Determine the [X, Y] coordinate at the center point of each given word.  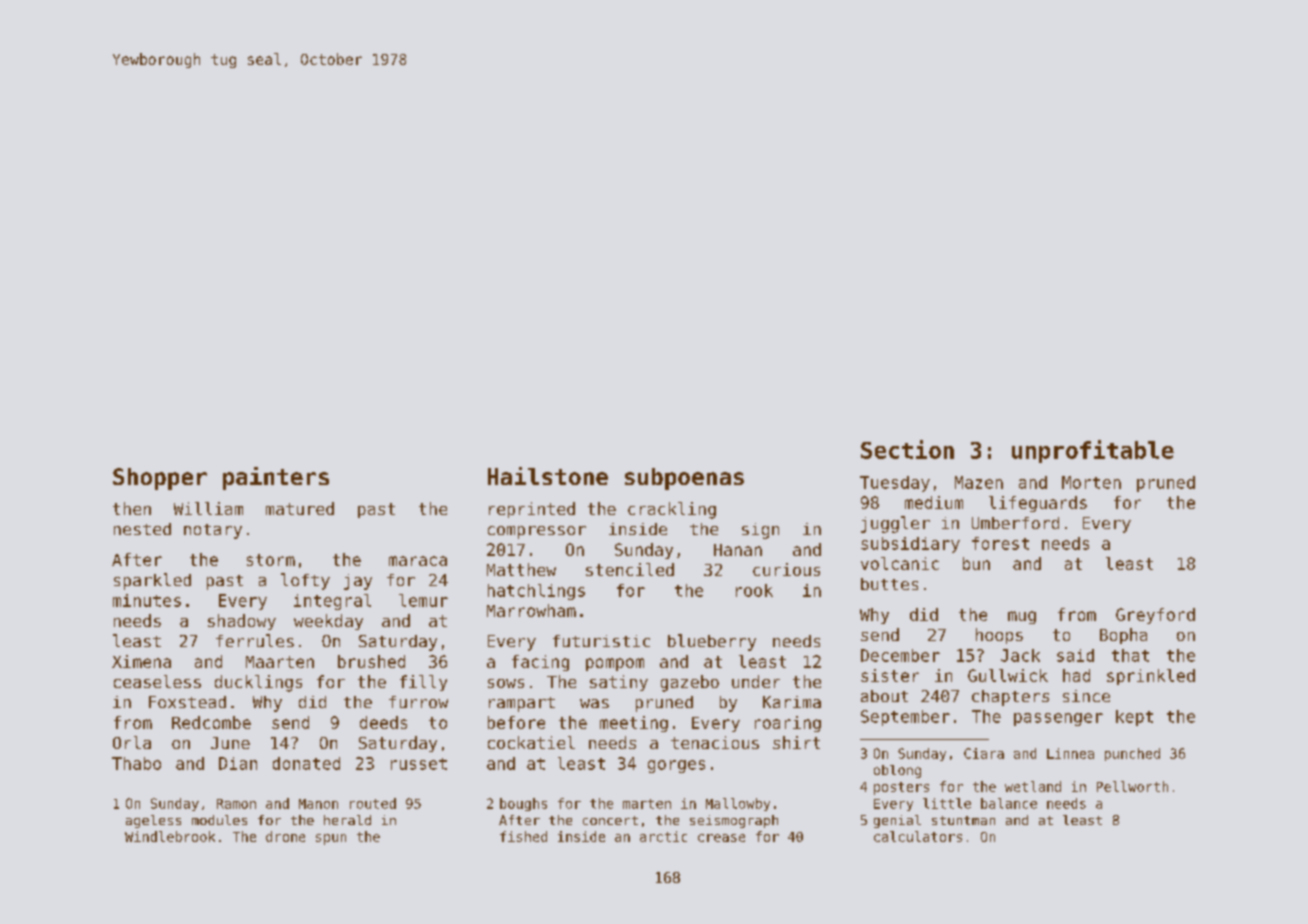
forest [1000, 543]
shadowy [242, 622]
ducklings [258, 683]
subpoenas [684, 479]
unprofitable [1093, 451]
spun [331, 839]
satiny [619, 683]
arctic [663, 836]
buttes [889, 584]
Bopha [1123, 636]
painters [276, 478]
